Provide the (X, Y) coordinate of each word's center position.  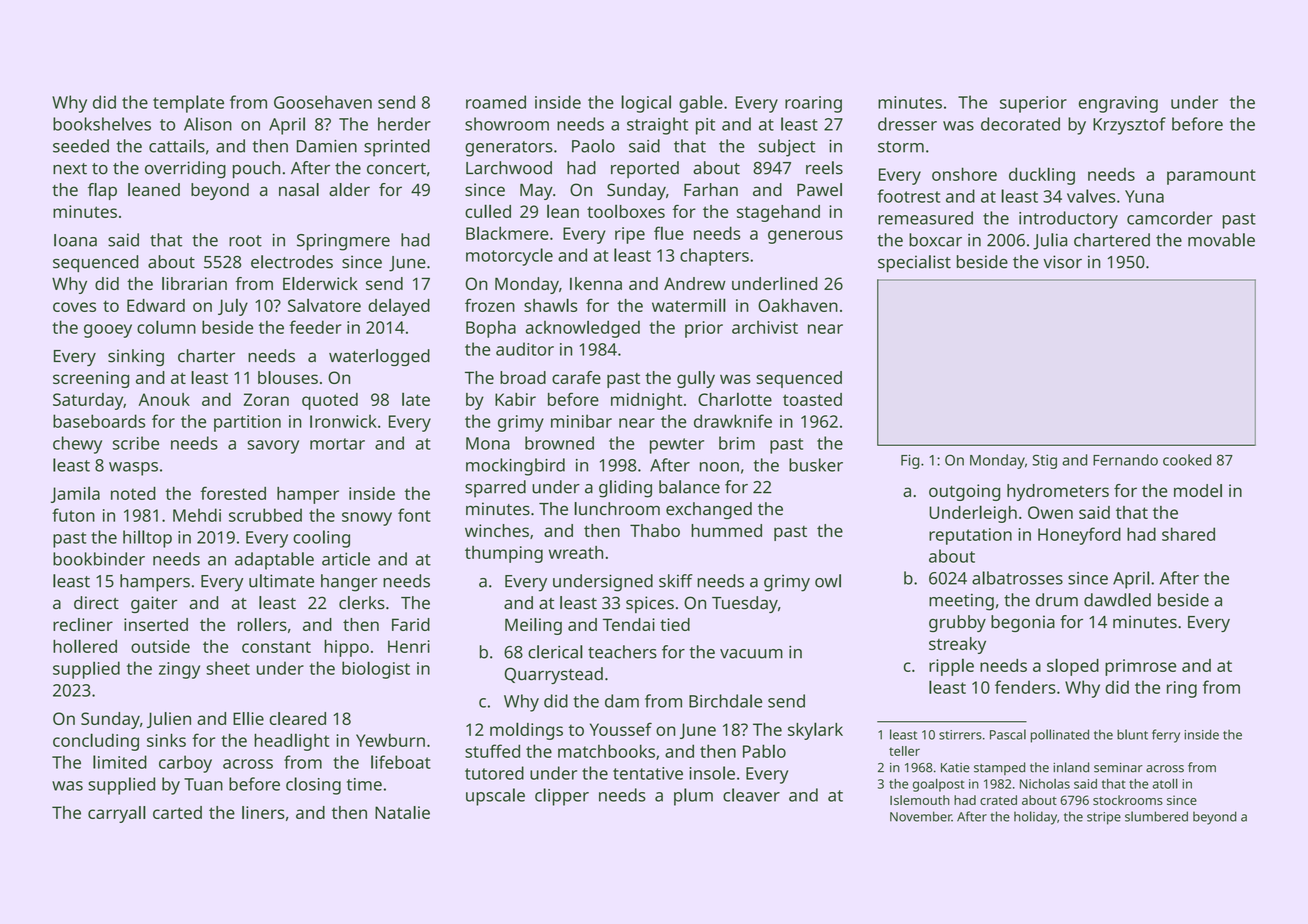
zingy (179, 670)
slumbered (1156, 816)
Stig (1044, 461)
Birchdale (725, 701)
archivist (765, 327)
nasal (299, 189)
